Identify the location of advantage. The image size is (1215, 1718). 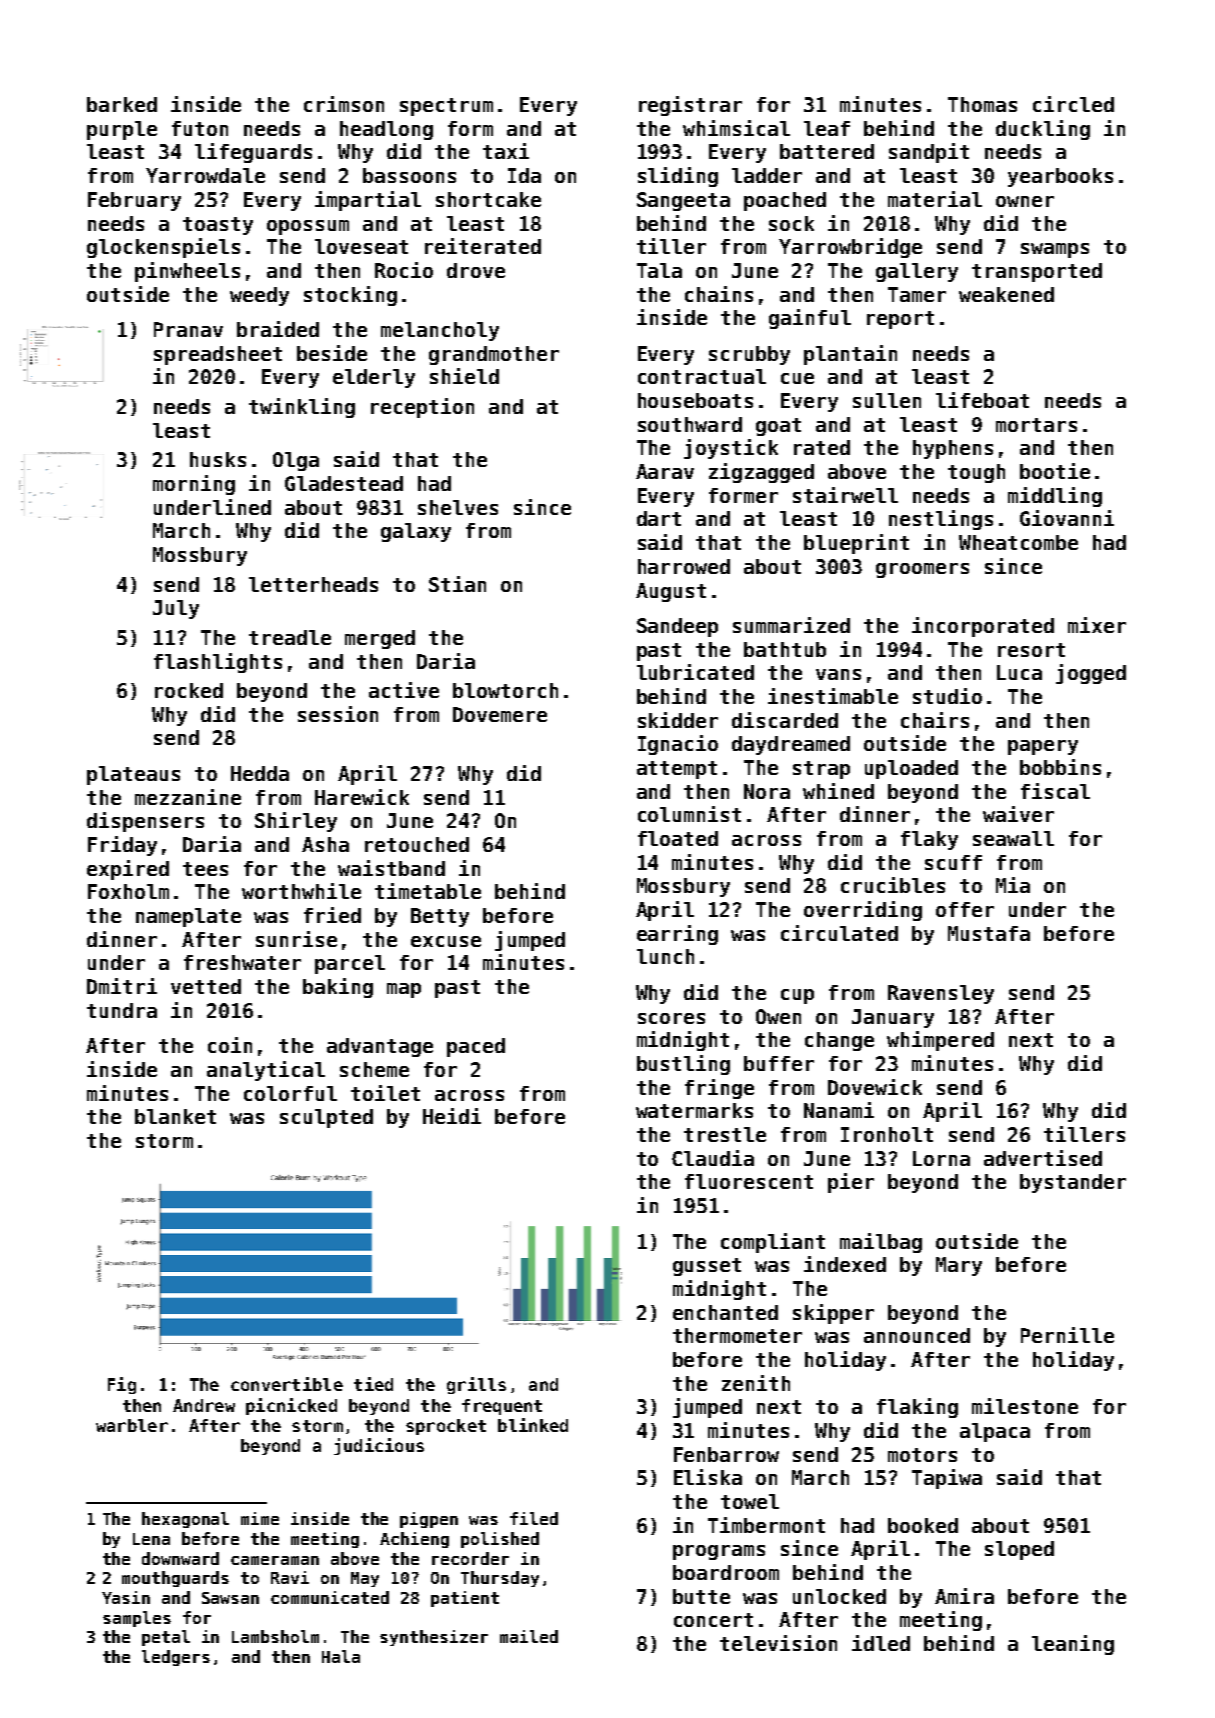
(380, 1047).
